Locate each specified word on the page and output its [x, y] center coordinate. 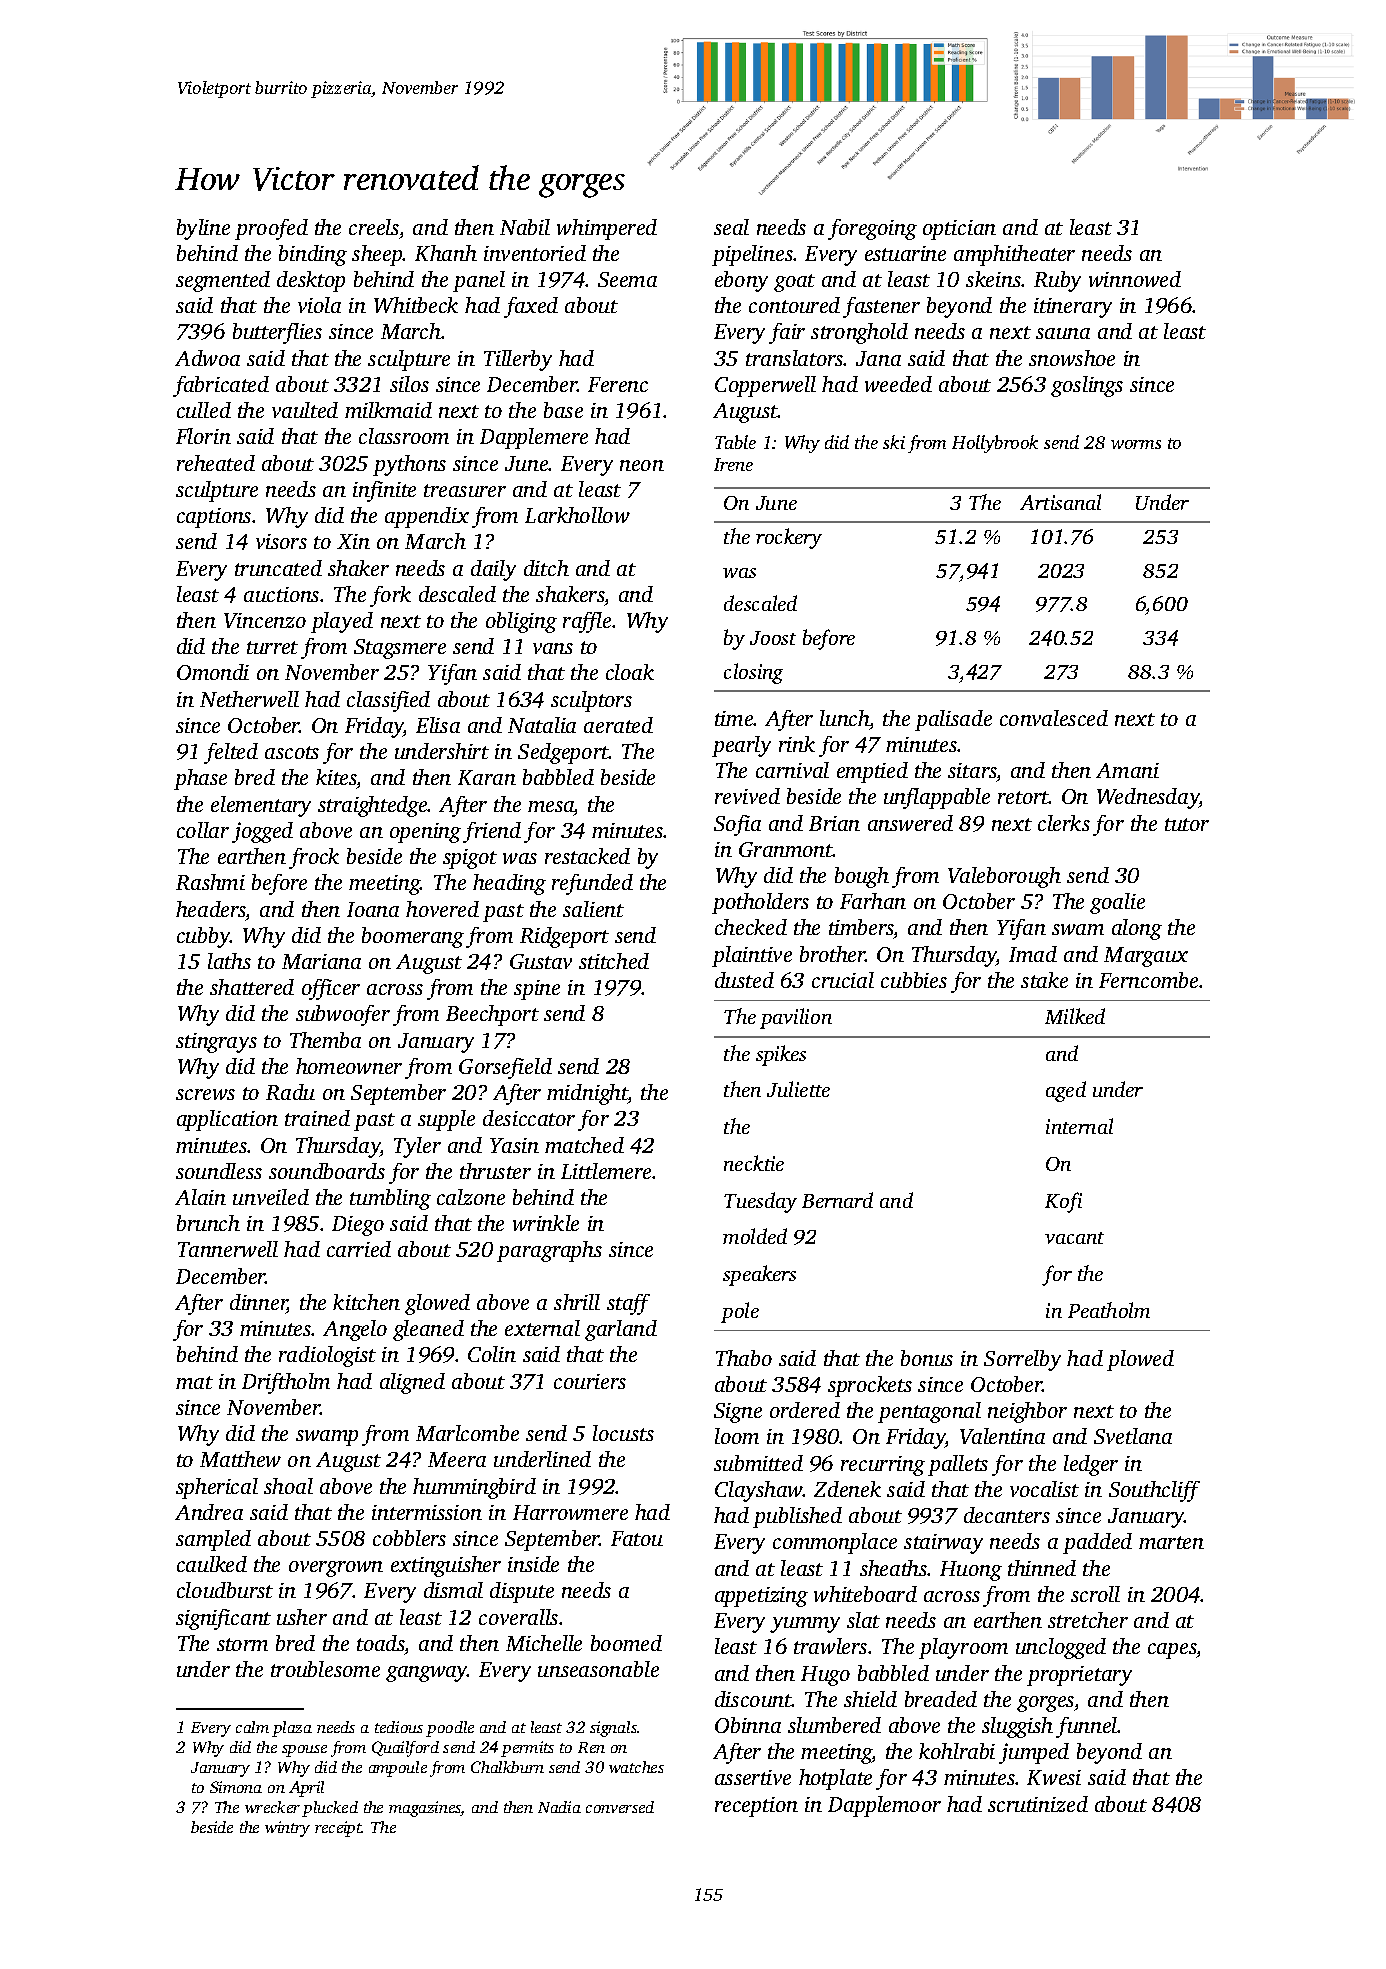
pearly [741, 746]
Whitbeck [416, 305]
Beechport [492, 1015]
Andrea [209, 1512]
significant [223, 1619]
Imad [1033, 954]
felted [231, 753]
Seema [627, 279]
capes [1172, 1651]
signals [613, 1729]
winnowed [1135, 279]
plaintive [752, 956]
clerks [1064, 823]
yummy [805, 1625]
